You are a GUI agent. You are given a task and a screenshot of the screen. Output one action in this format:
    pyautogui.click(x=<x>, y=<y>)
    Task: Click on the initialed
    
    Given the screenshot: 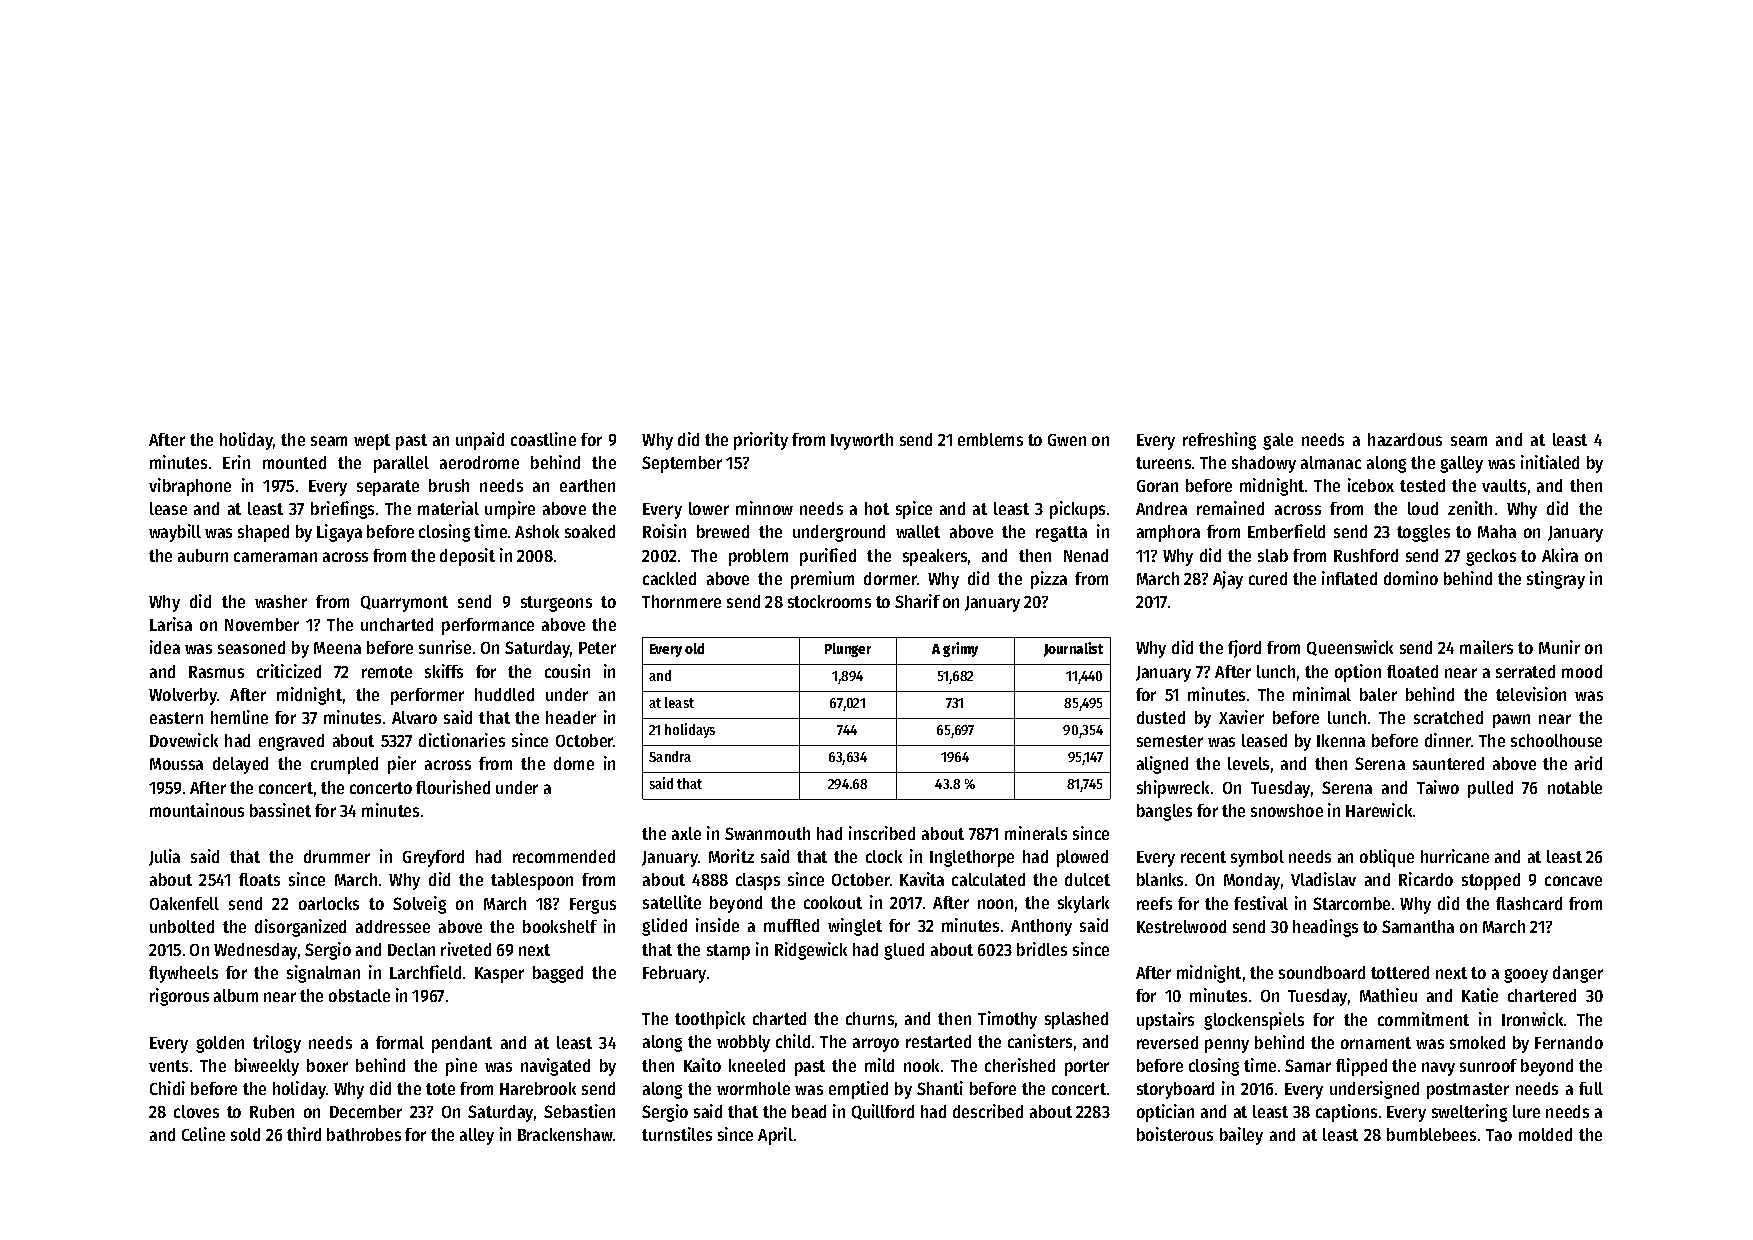 What is the action you would take?
    pyautogui.click(x=1550, y=462)
